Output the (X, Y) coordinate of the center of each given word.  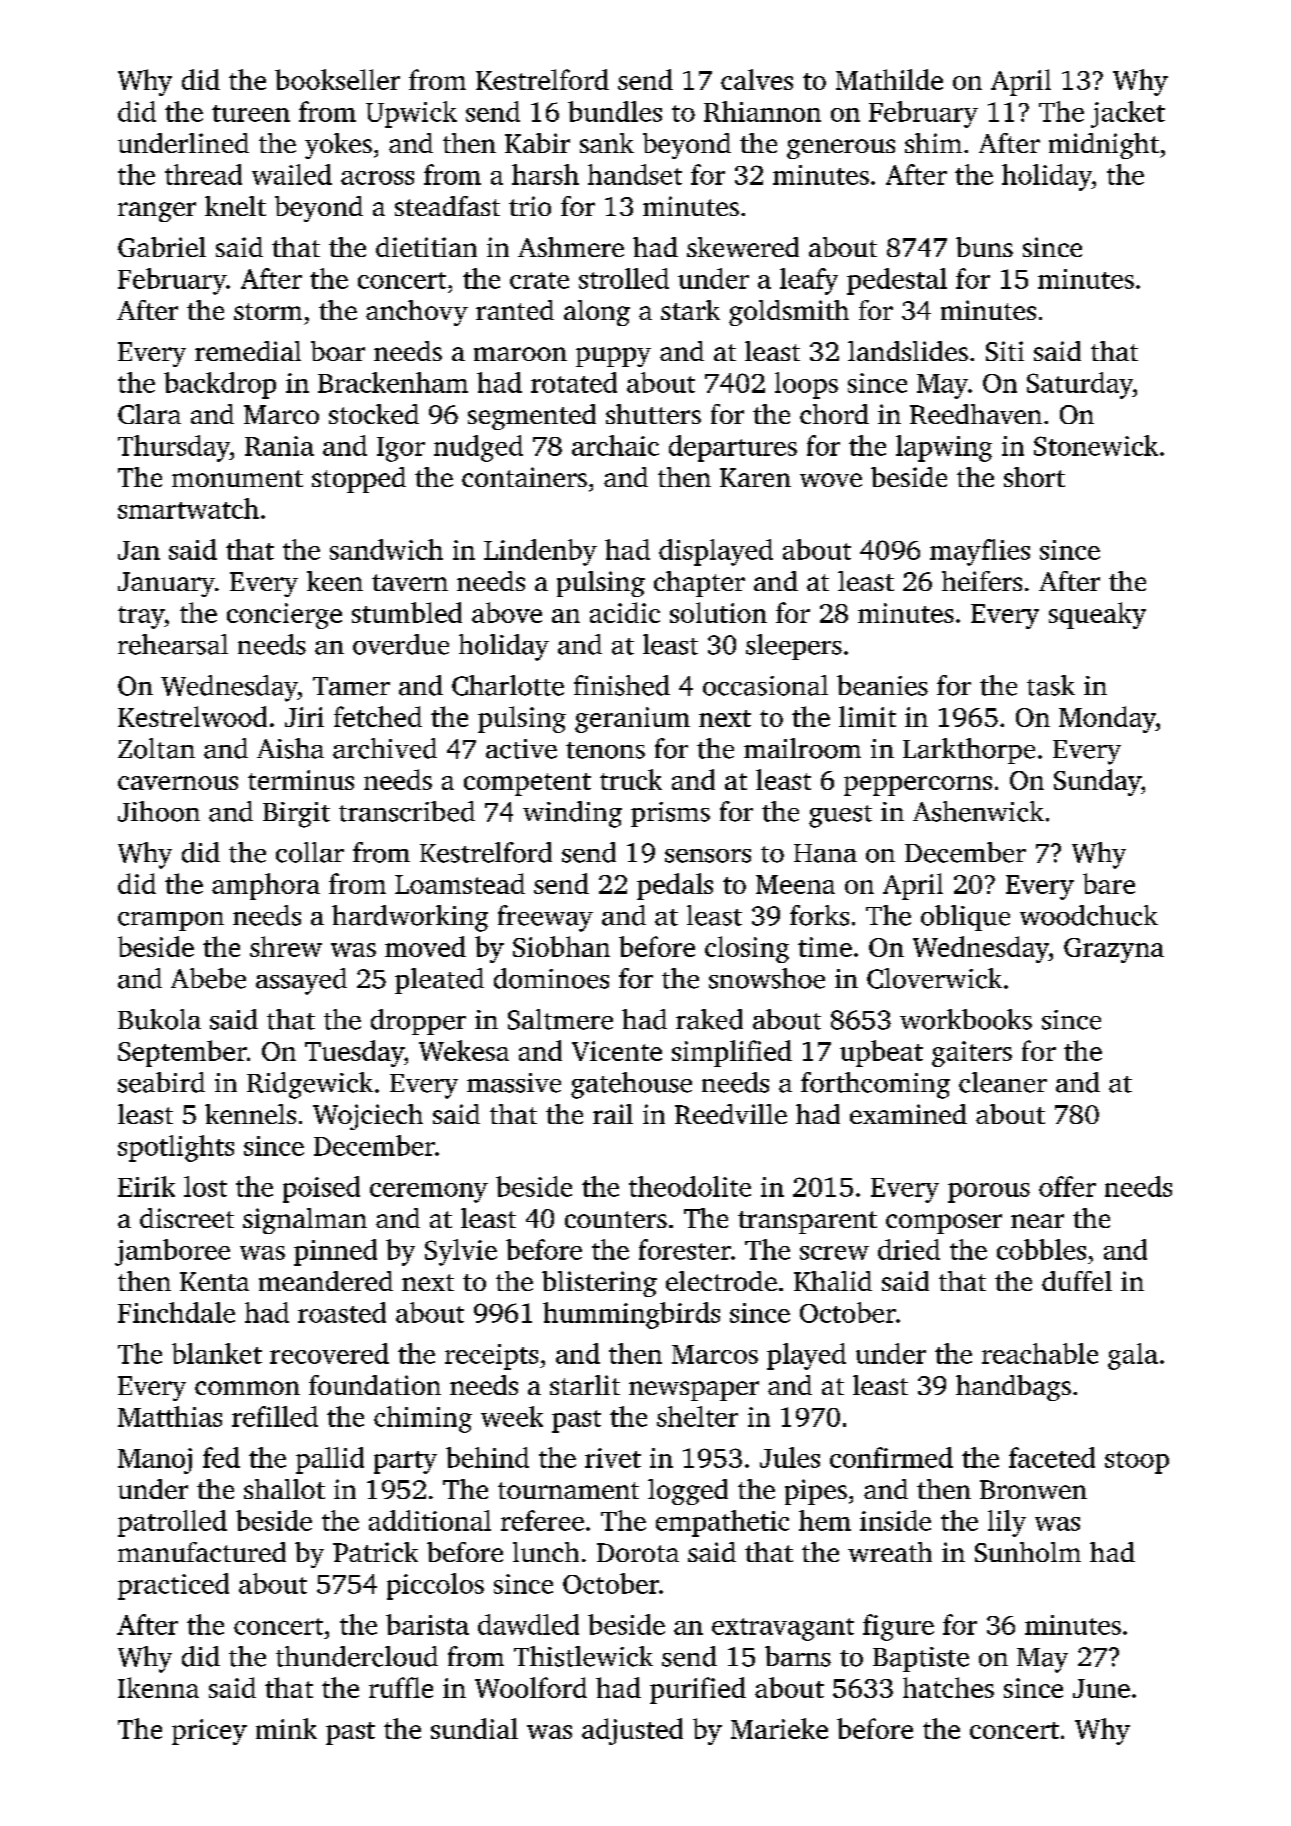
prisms (670, 814)
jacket (1128, 114)
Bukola (159, 1019)
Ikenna (158, 1687)
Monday (1107, 719)
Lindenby (540, 552)
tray (141, 617)
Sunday (1097, 782)
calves (757, 79)
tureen (251, 113)
